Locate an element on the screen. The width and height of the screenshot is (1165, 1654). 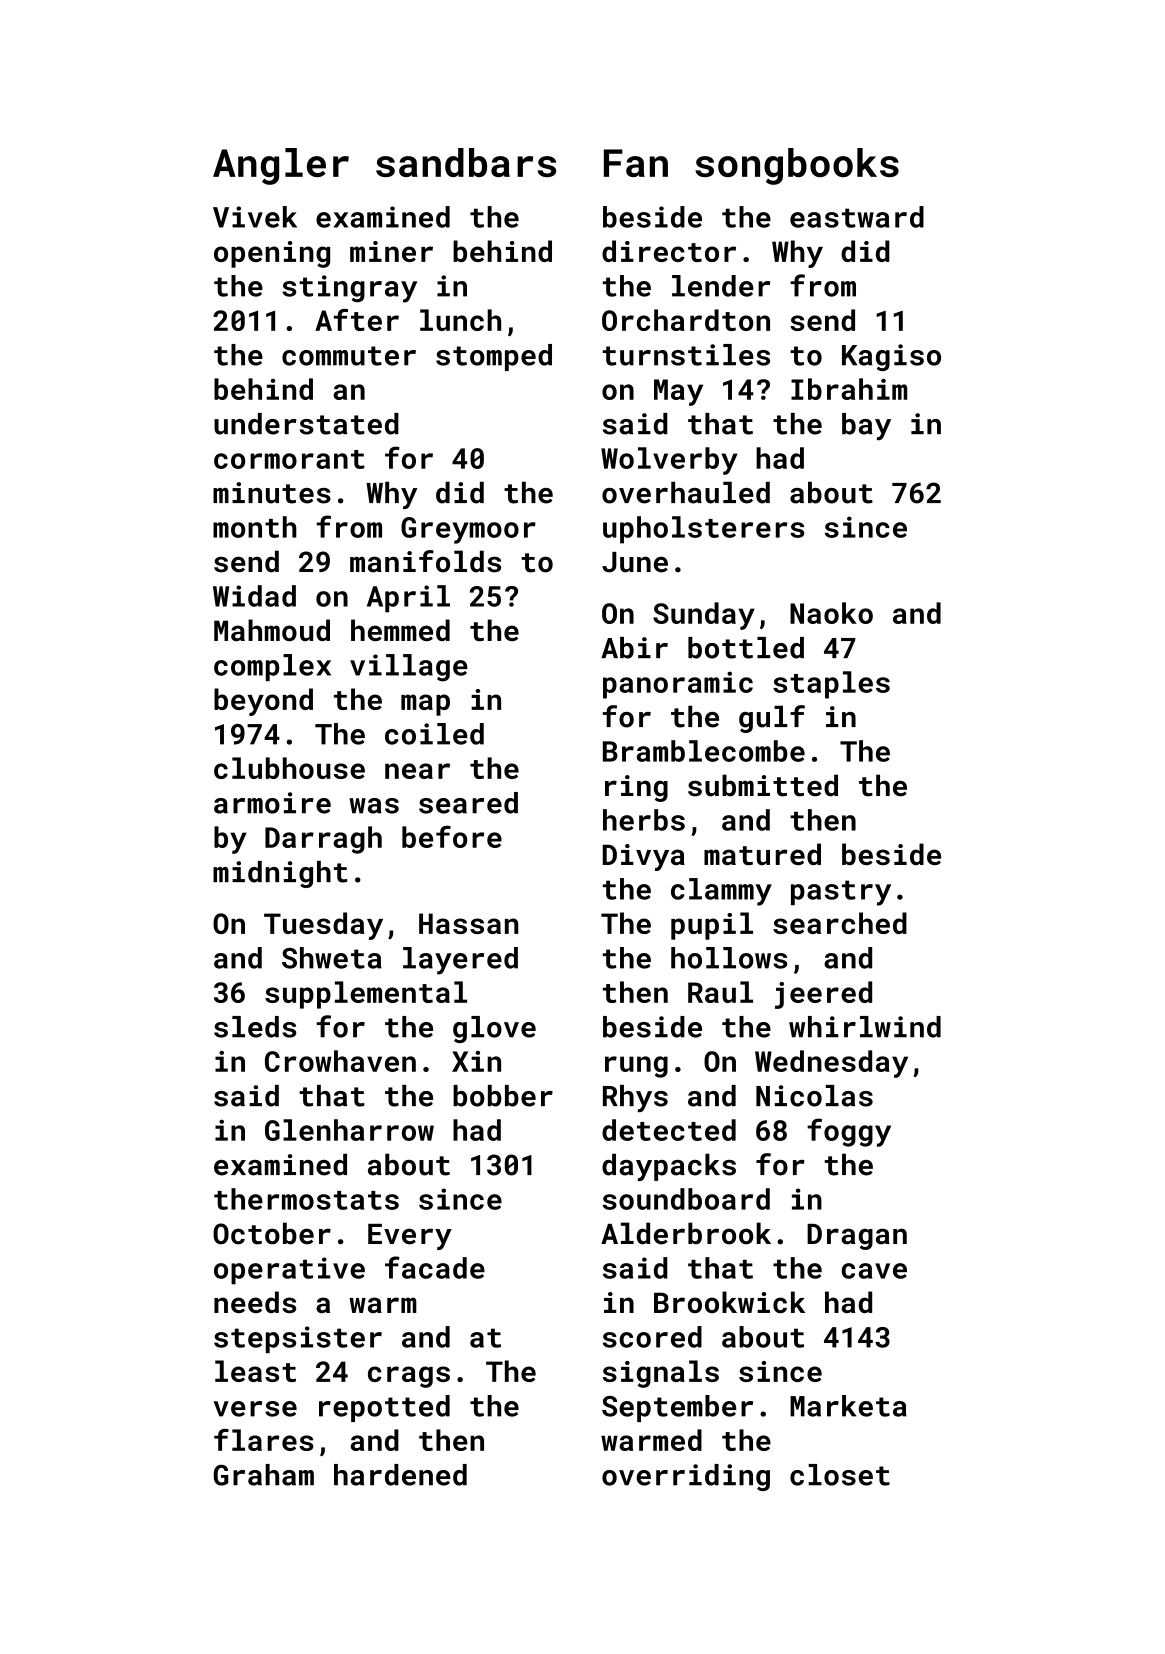
Naoko is located at coordinates (831, 613).
